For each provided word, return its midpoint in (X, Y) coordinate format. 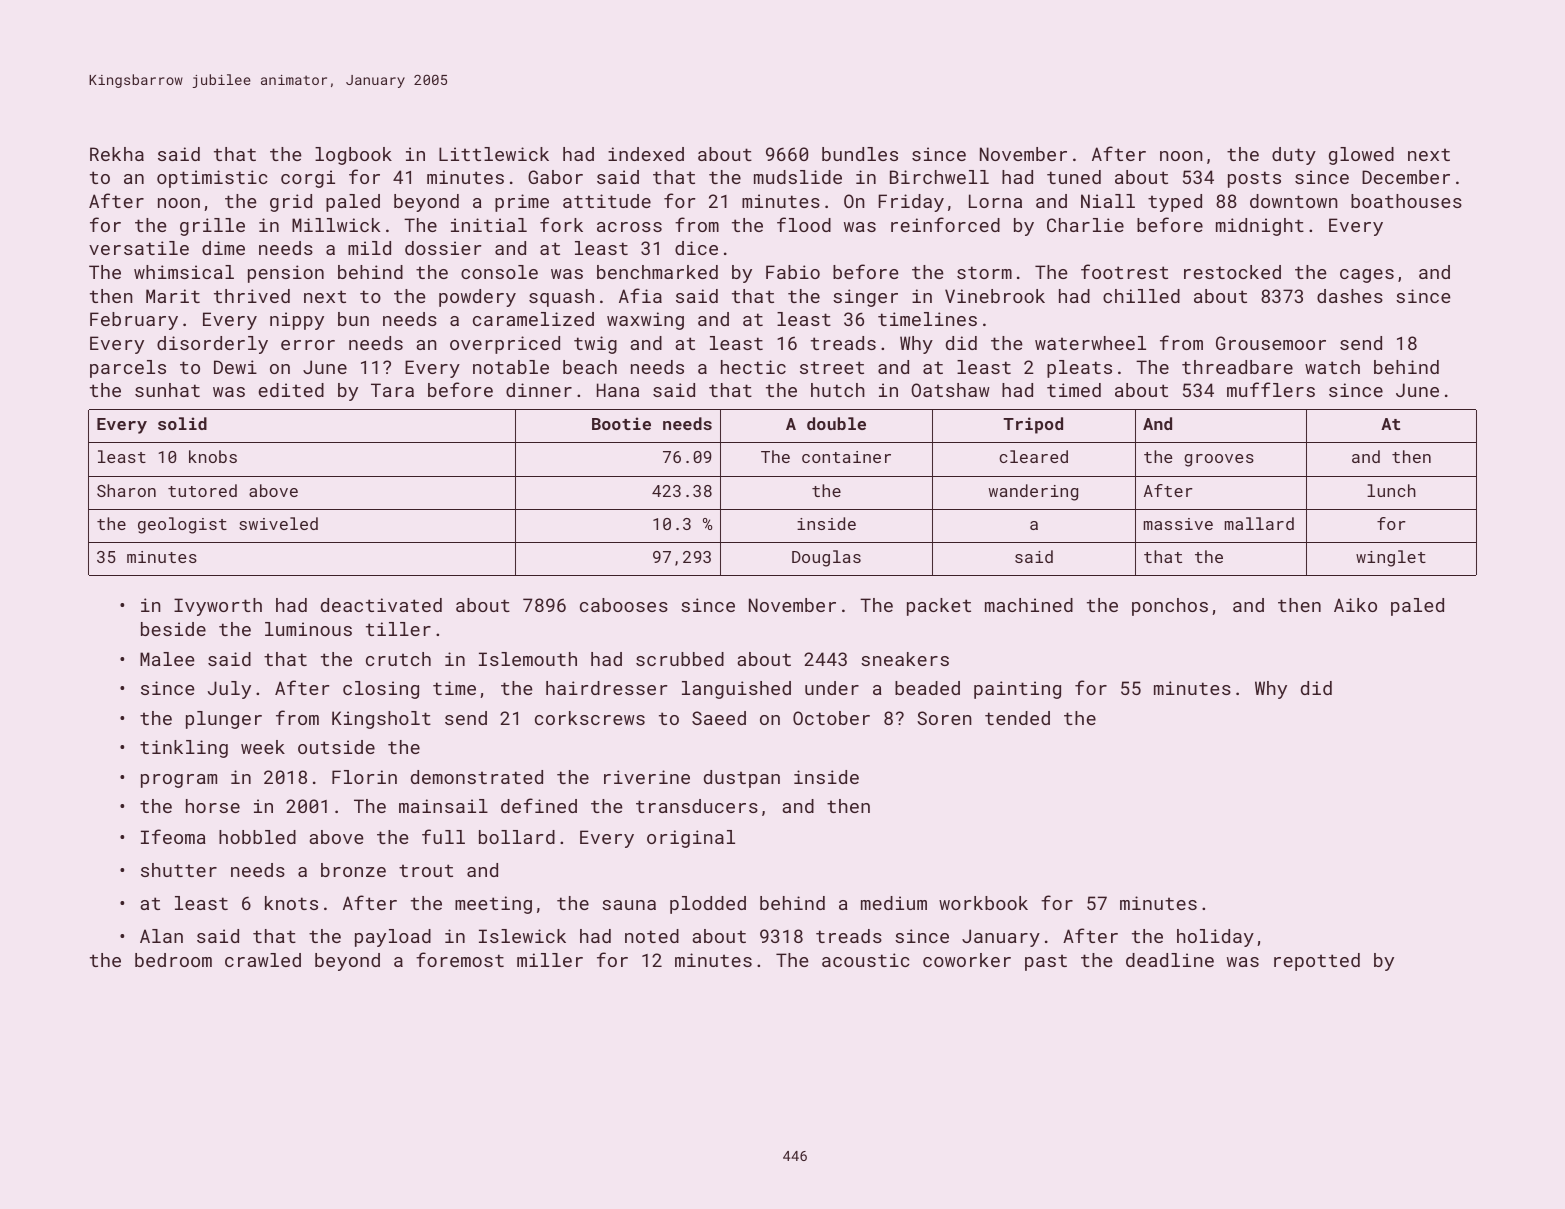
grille (212, 227)
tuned (1074, 177)
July (229, 690)
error (308, 345)
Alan (161, 936)
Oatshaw (950, 390)
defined (539, 805)
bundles (860, 154)
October (831, 718)
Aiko (1355, 605)
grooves (1219, 460)
